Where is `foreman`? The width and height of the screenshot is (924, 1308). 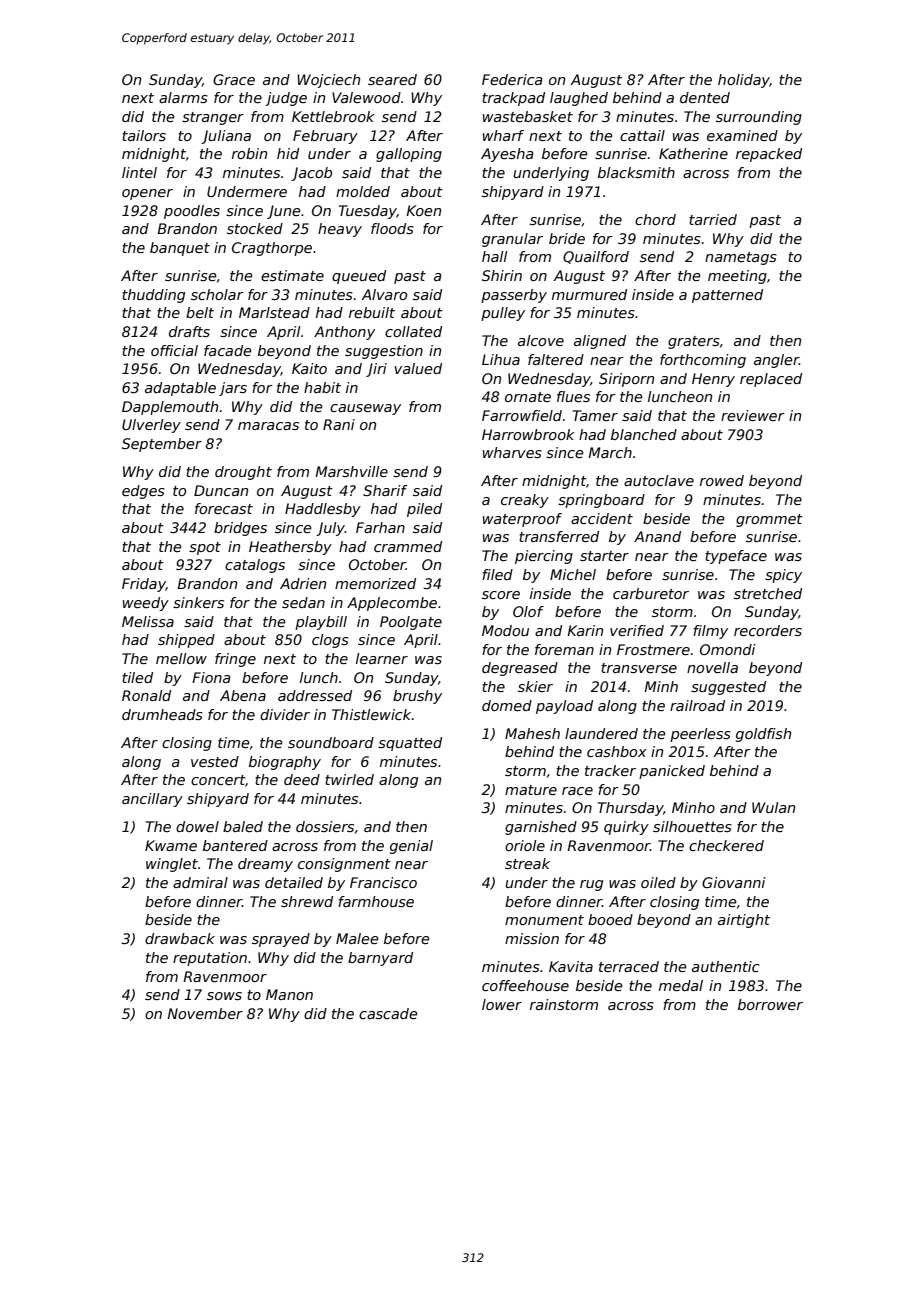
foreman is located at coordinates (564, 649).
